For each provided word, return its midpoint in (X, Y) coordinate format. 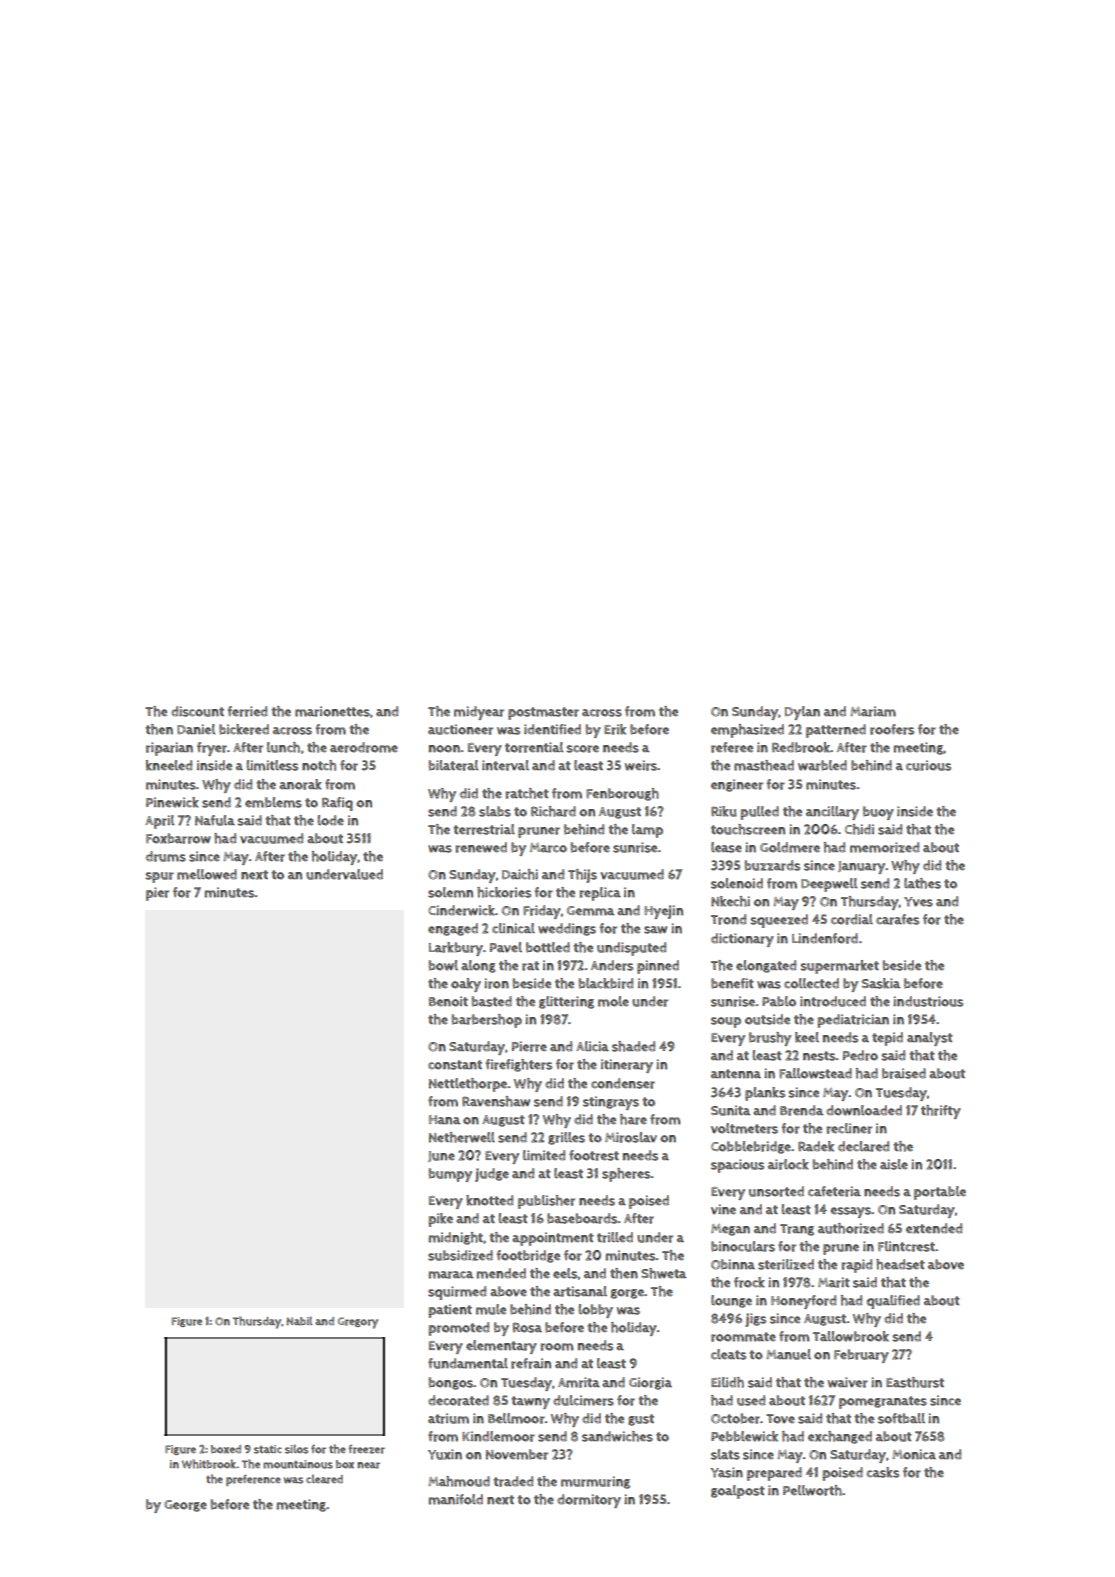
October (735, 1418)
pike (440, 1220)
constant (455, 1065)
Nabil (299, 1321)
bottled (548, 947)
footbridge (528, 1256)
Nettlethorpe (468, 1085)
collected (811, 983)
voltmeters (744, 1128)
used (751, 1400)
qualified (893, 1302)
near (368, 1465)
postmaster (543, 713)
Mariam (873, 711)
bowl (443, 965)
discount (197, 711)
